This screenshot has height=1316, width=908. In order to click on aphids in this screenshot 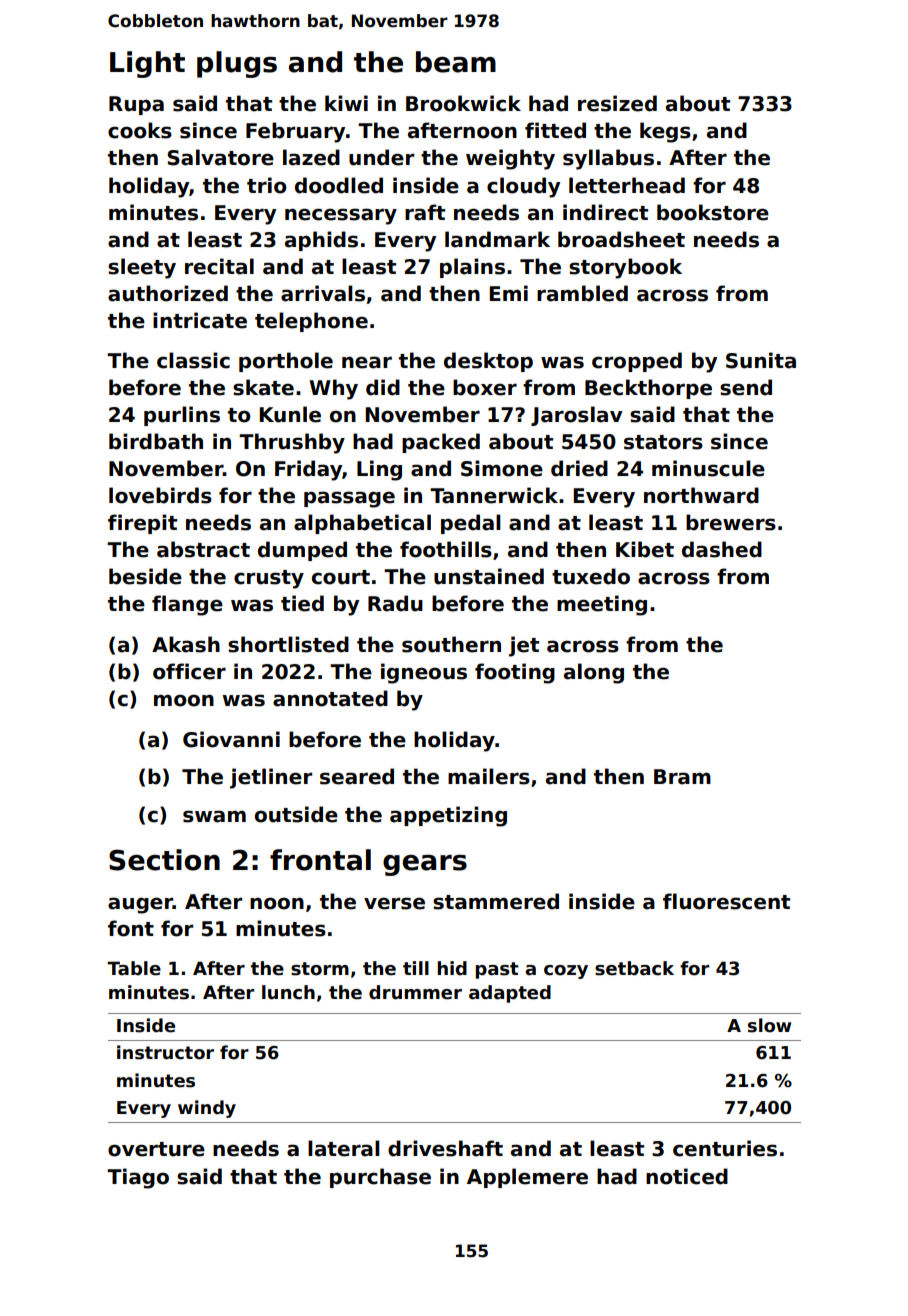, I will do `click(321, 241)`.
